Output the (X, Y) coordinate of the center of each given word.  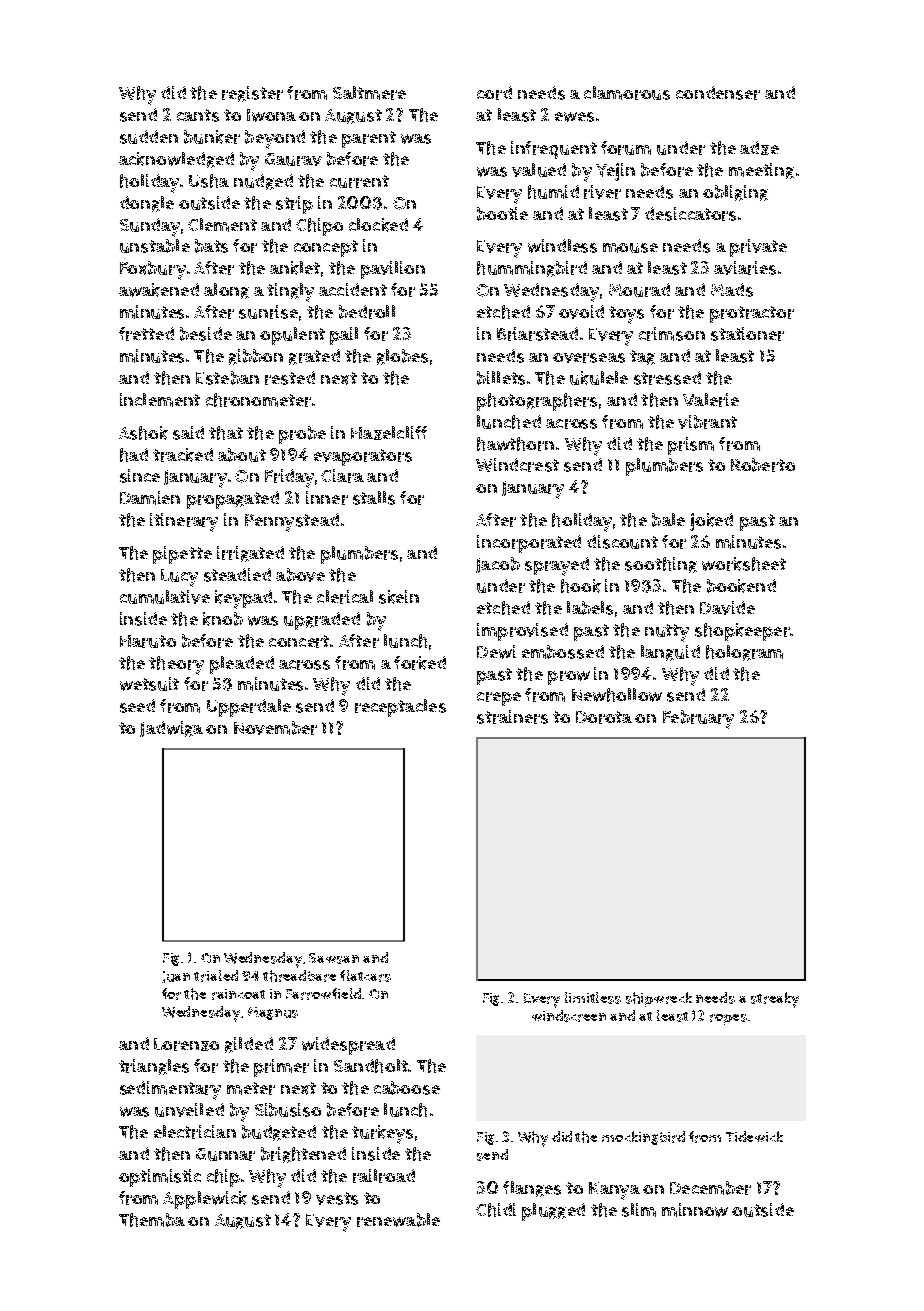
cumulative (165, 597)
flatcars (365, 976)
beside (206, 334)
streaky (775, 1000)
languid (670, 653)
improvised (522, 632)
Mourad (639, 290)
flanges (532, 1189)
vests (337, 1198)
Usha (209, 181)
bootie (502, 214)
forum (626, 148)
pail (344, 336)
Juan (176, 977)
